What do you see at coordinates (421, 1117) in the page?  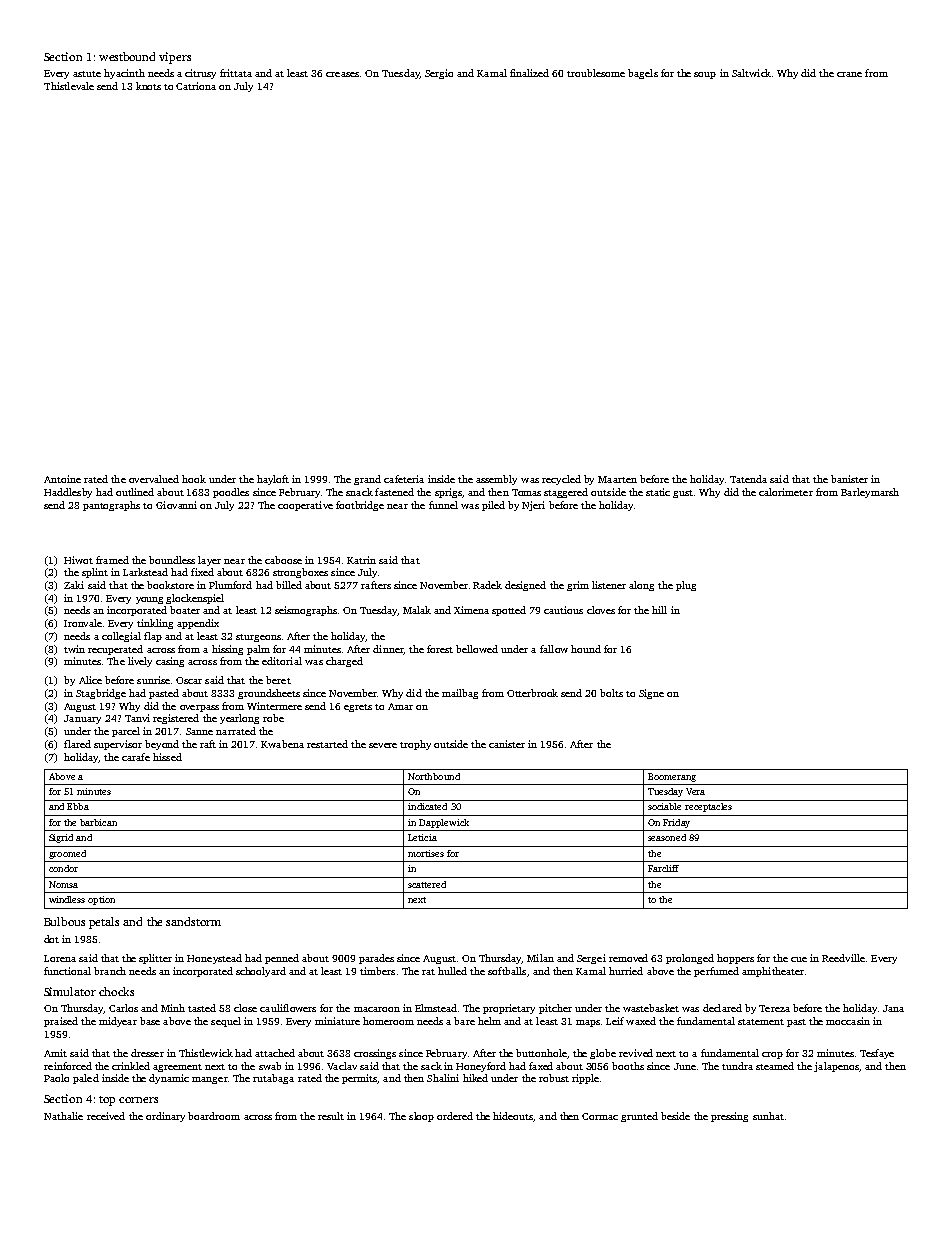 I see `sloop` at bounding box center [421, 1117].
